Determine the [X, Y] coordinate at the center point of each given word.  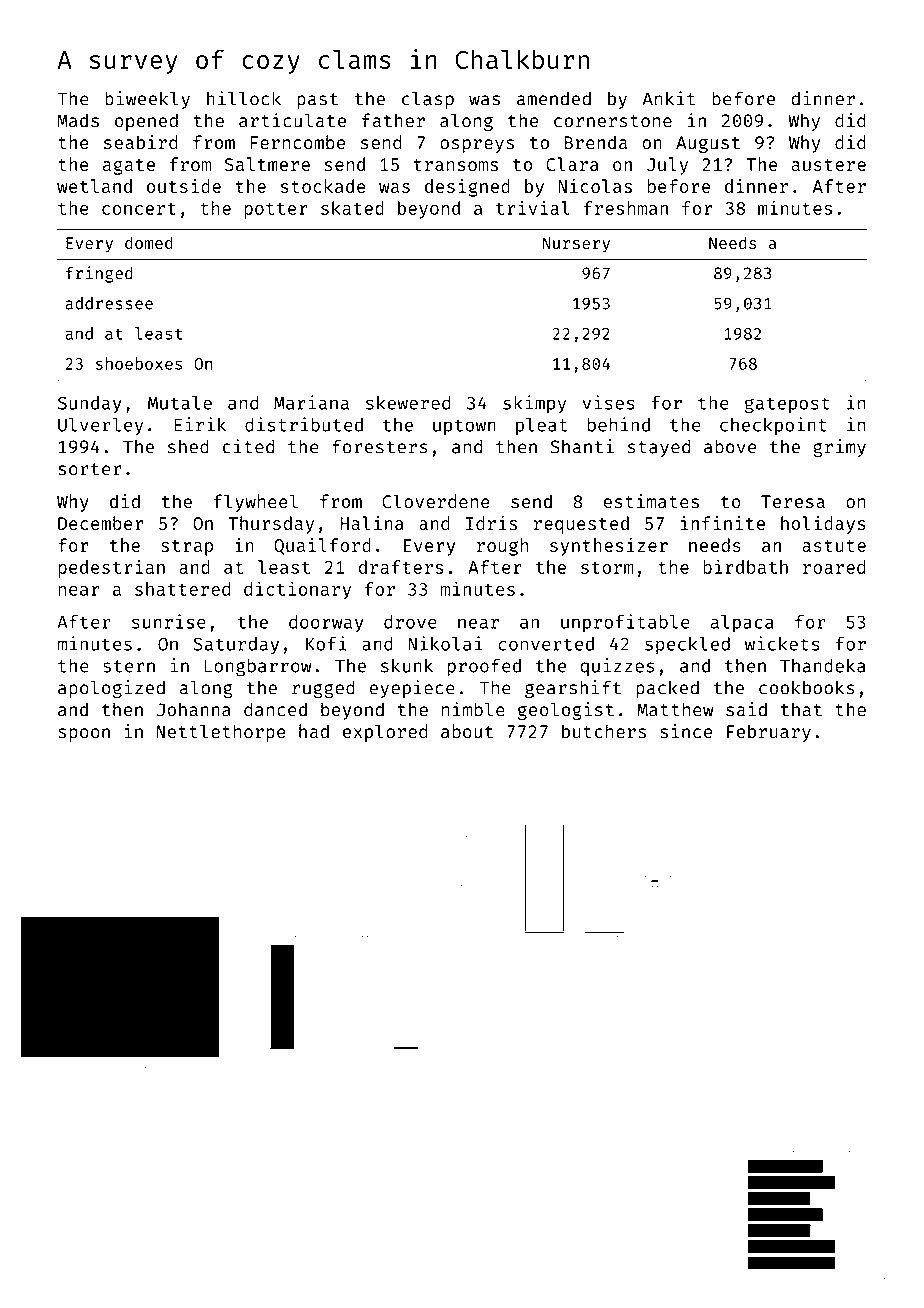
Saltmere [267, 164]
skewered [408, 403]
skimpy [534, 404]
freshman [626, 208]
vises [609, 402]
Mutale [180, 403]
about [467, 731]
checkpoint [773, 426]
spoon [84, 735]
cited [248, 446]
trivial [533, 207]
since [686, 731]
